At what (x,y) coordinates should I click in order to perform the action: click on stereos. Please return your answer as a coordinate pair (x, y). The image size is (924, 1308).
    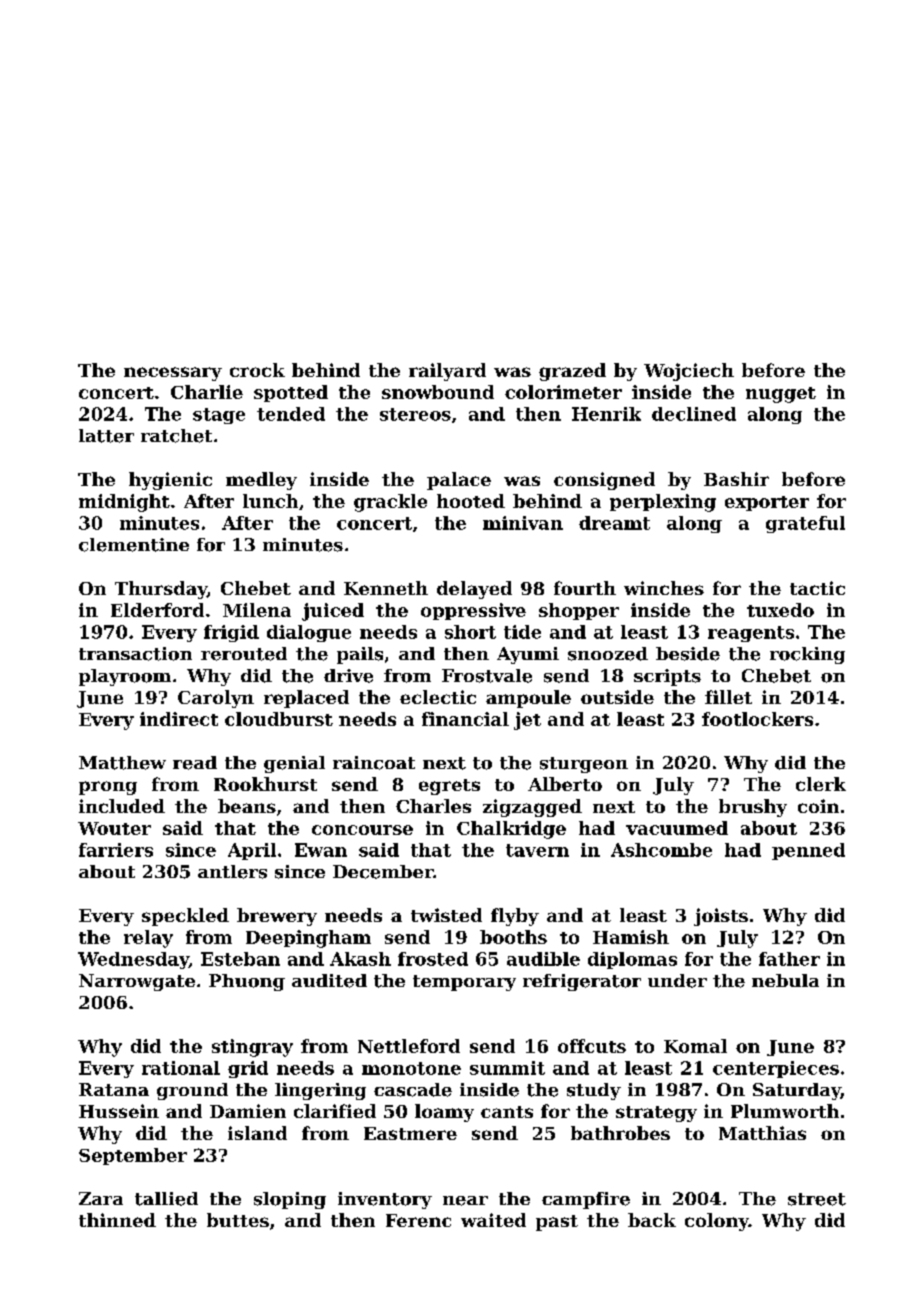
    Looking at the image, I should click on (415, 414).
